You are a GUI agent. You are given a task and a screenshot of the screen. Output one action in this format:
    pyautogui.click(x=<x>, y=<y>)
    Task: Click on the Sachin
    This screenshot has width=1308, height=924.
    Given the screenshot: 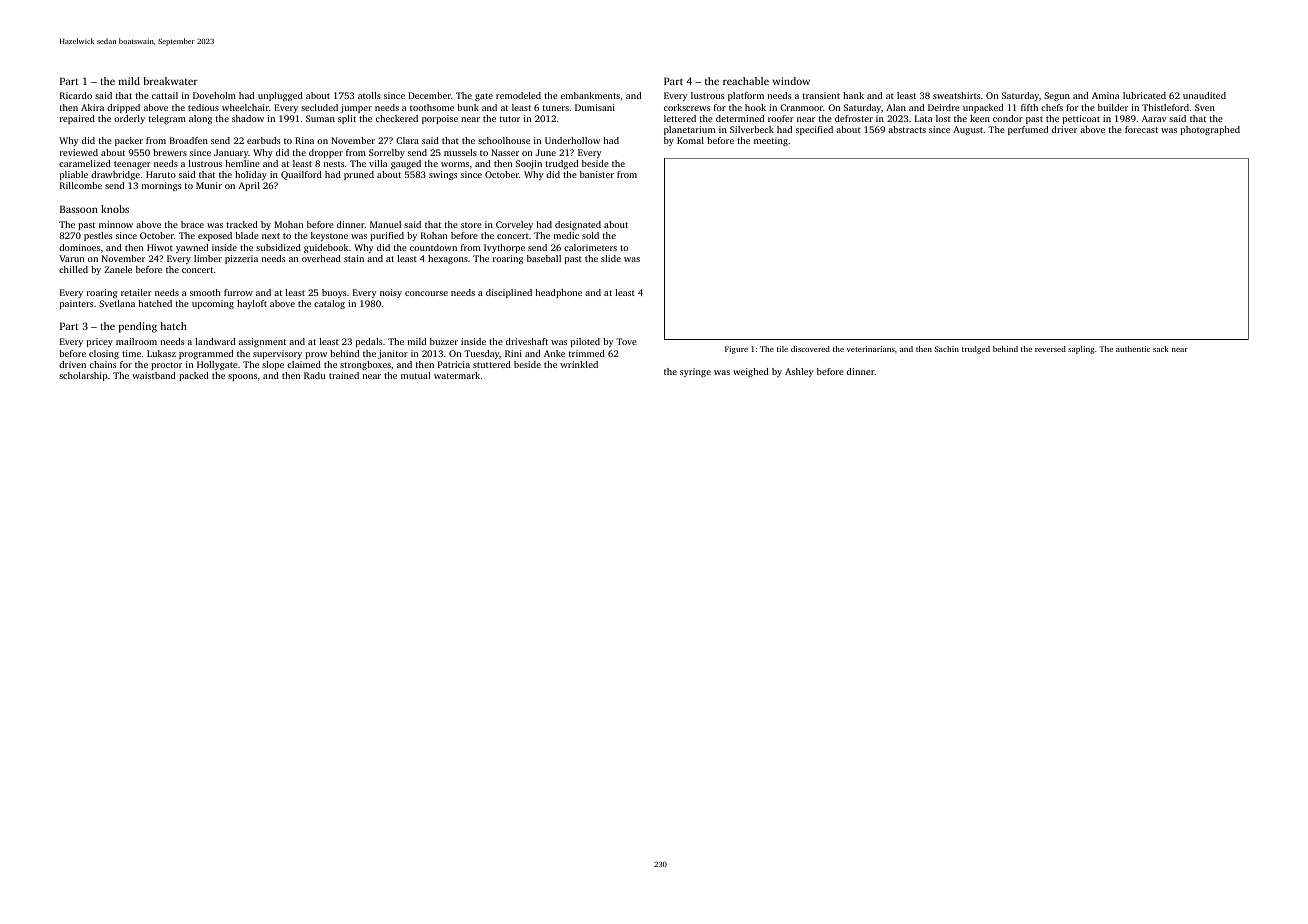 What is the action you would take?
    pyautogui.click(x=947, y=349)
